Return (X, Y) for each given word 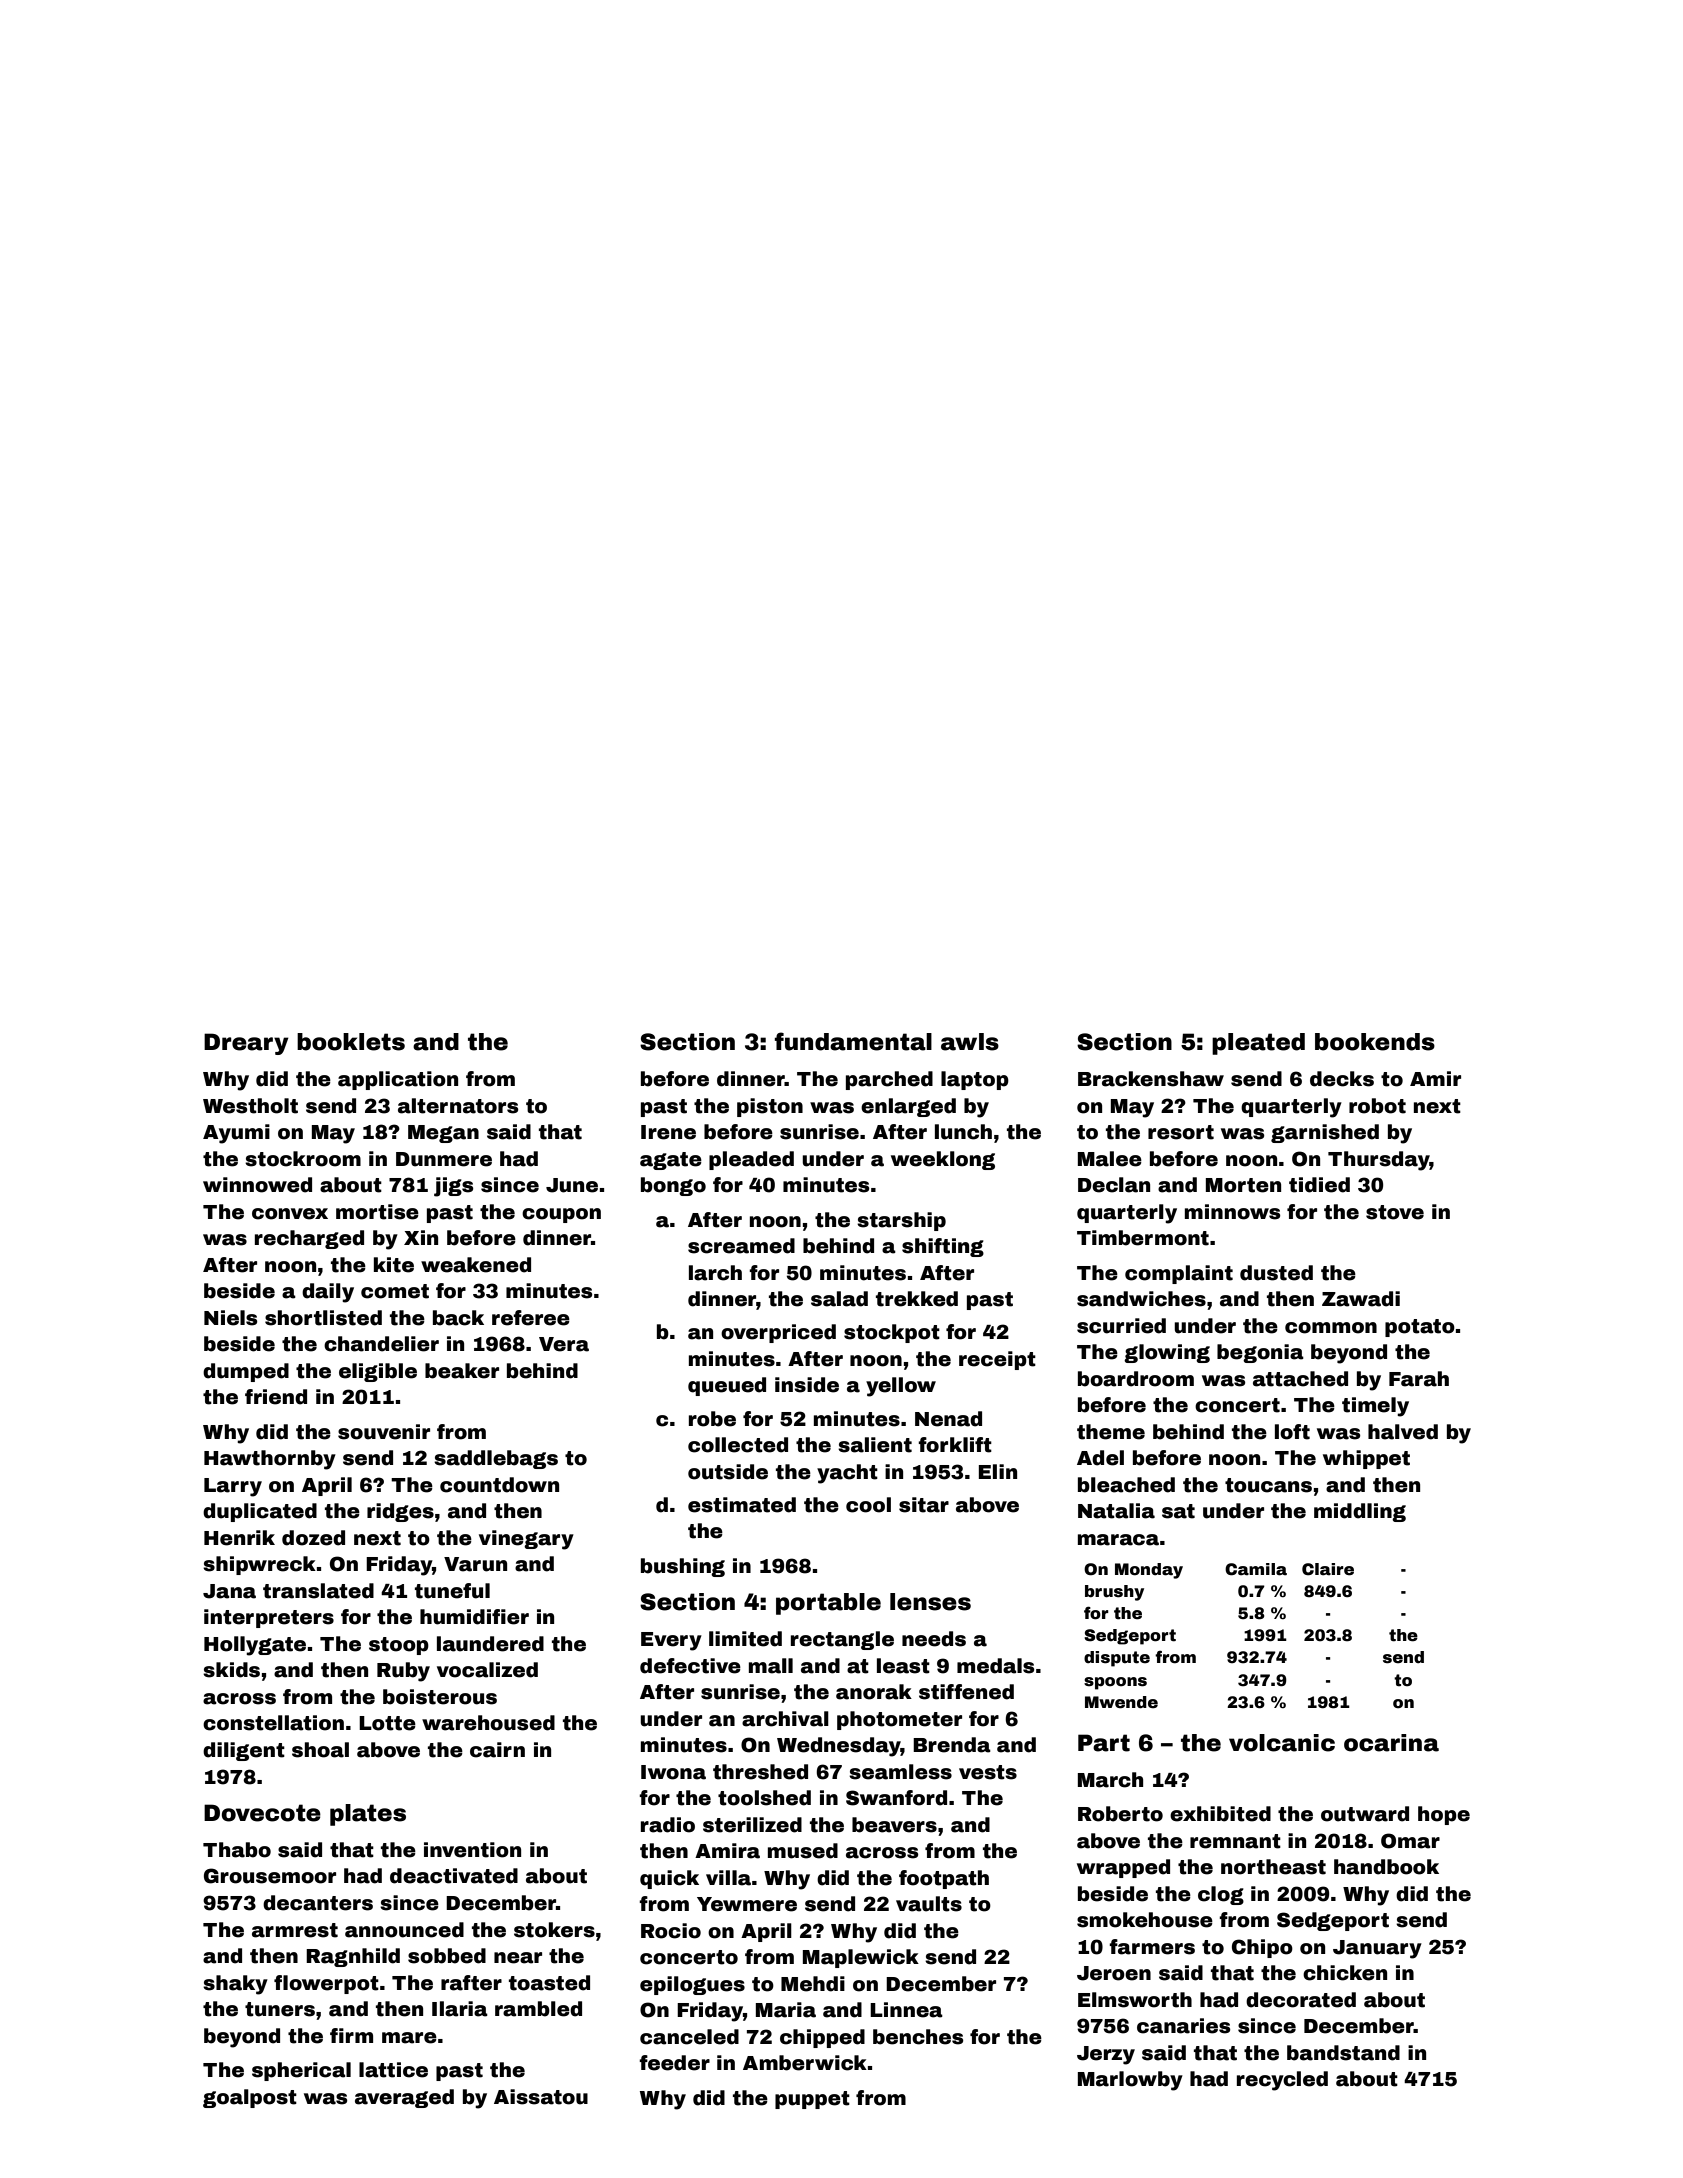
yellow (901, 1387)
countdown (499, 1485)
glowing (1167, 1353)
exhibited (1220, 1814)
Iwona (673, 1772)
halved (1403, 1432)
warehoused (488, 1723)
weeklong (943, 1160)
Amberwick (805, 2063)
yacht (847, 1474)
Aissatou (541, 2097)
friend (276, 1397)
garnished (1325, 1133)
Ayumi (236, 1134)
